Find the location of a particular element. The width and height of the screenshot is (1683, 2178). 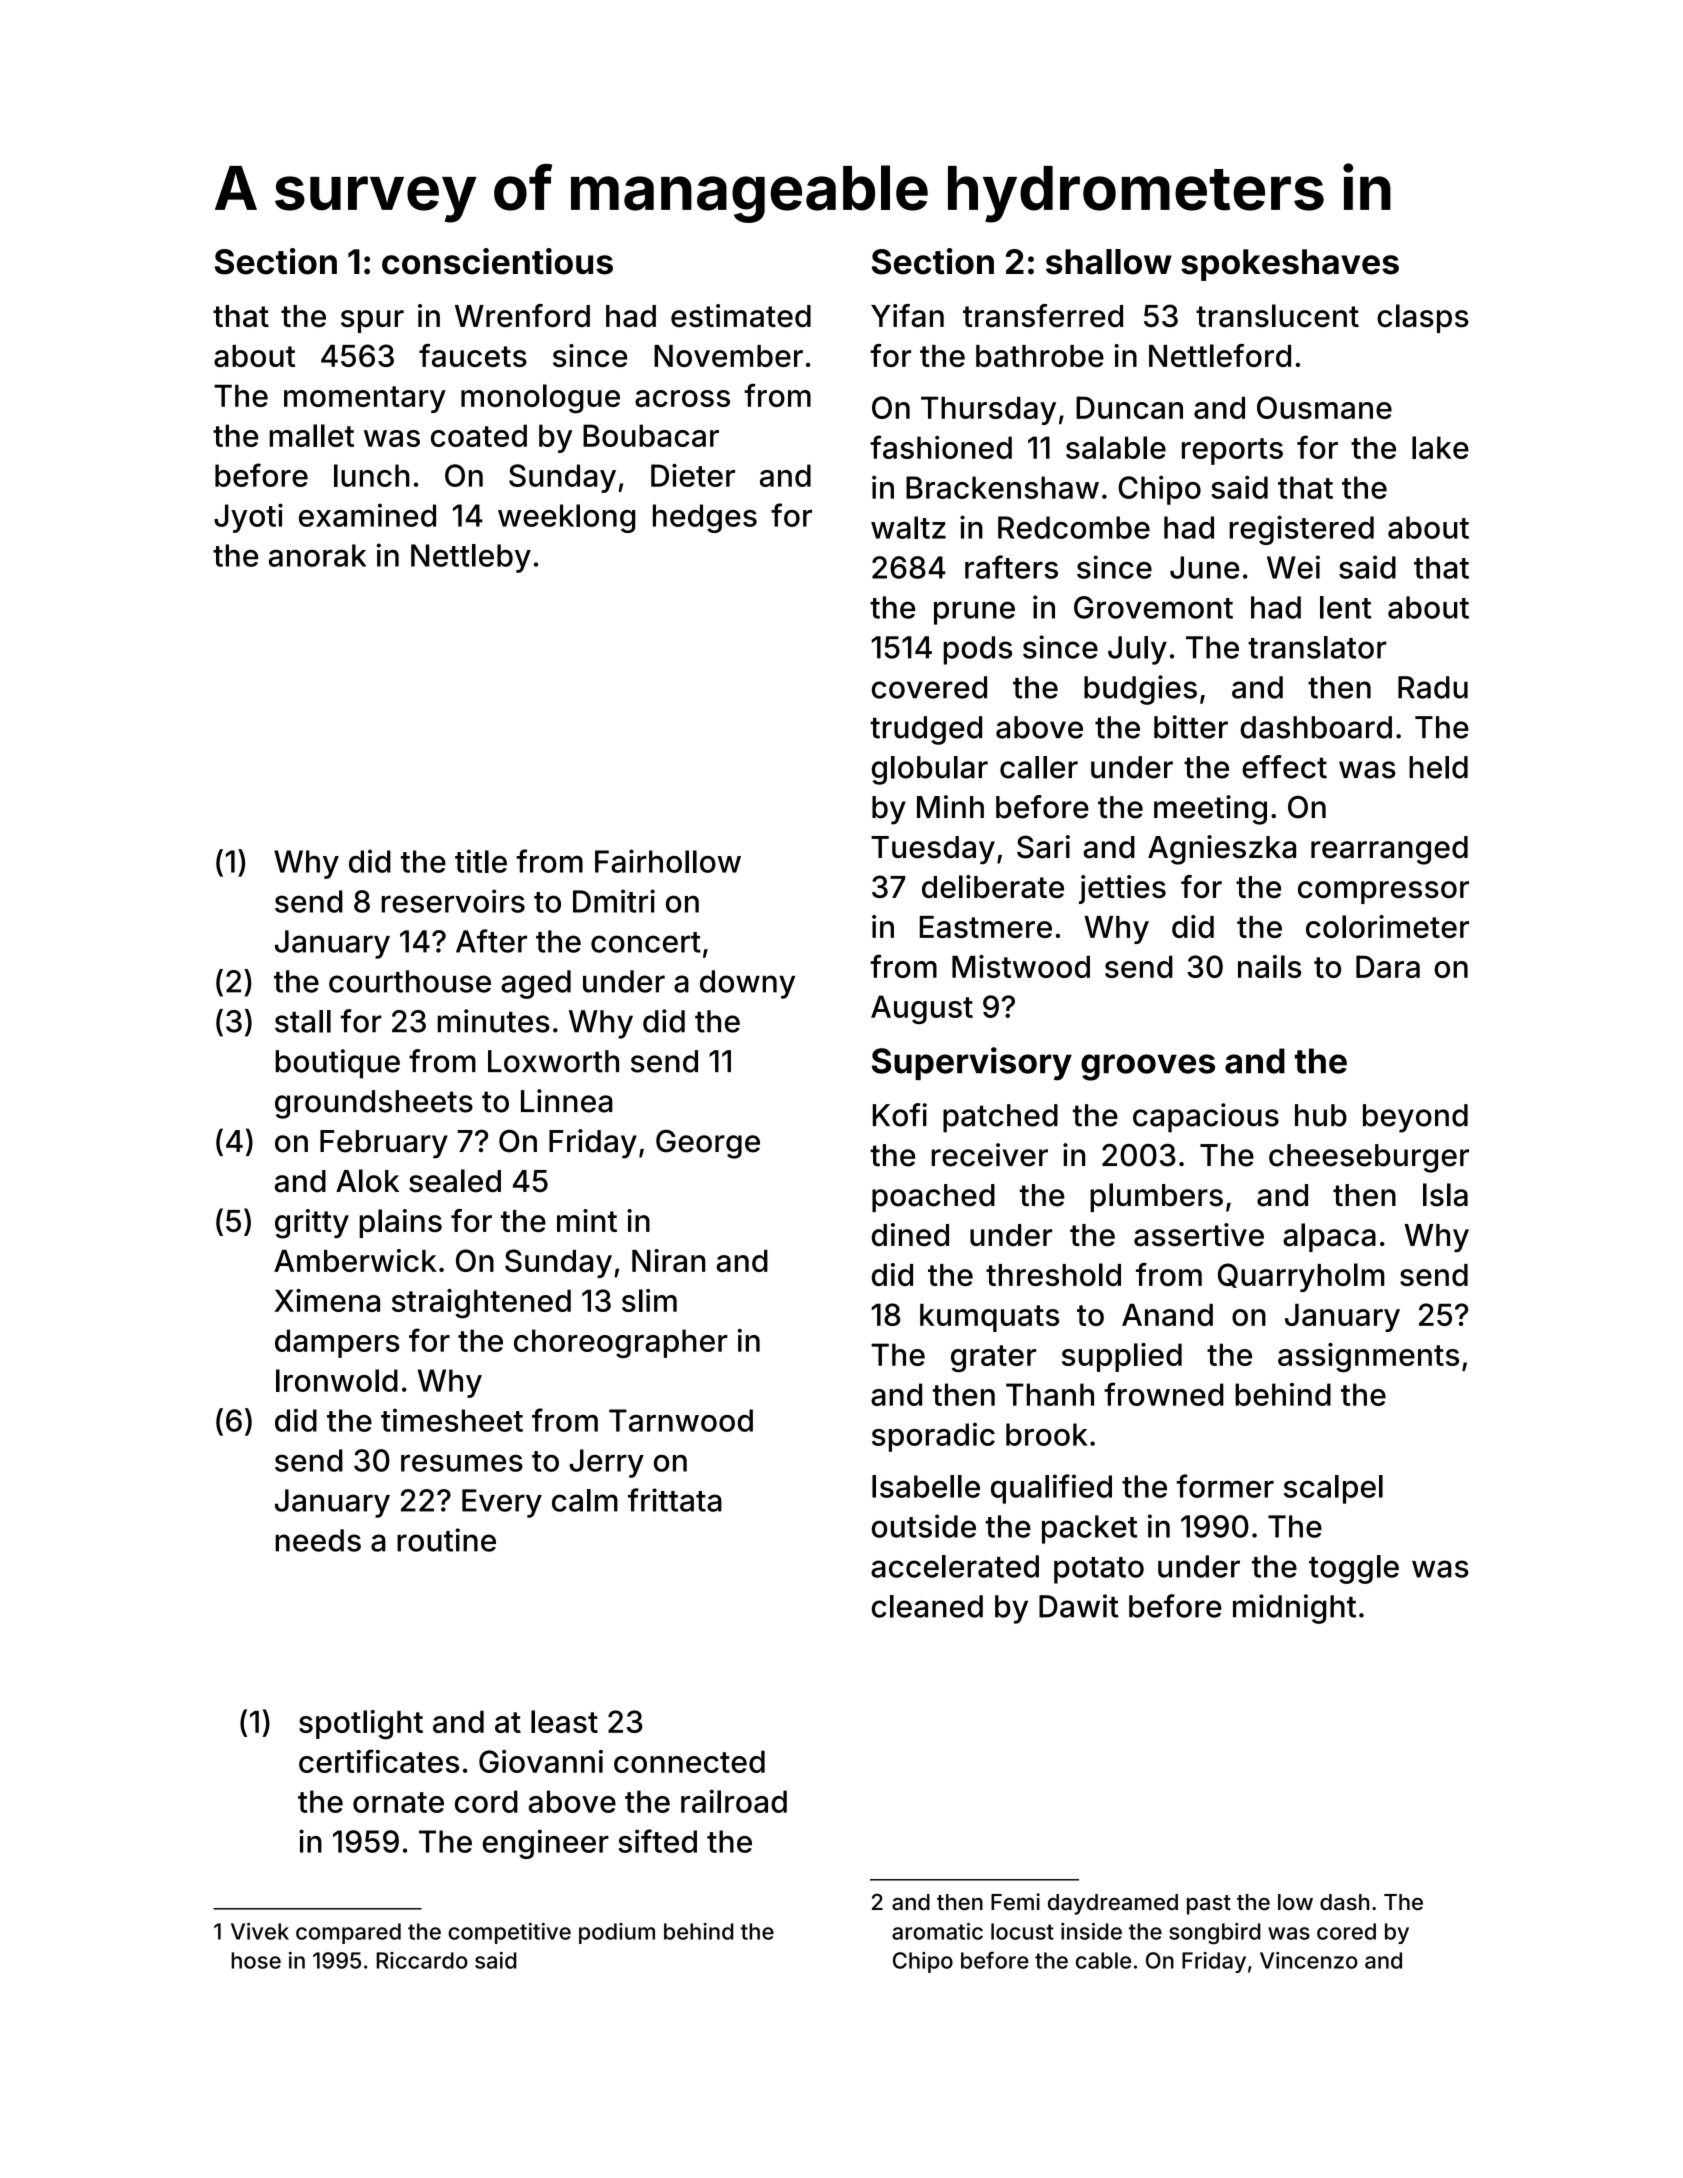

connected is located at coordinates (689, 1761).
